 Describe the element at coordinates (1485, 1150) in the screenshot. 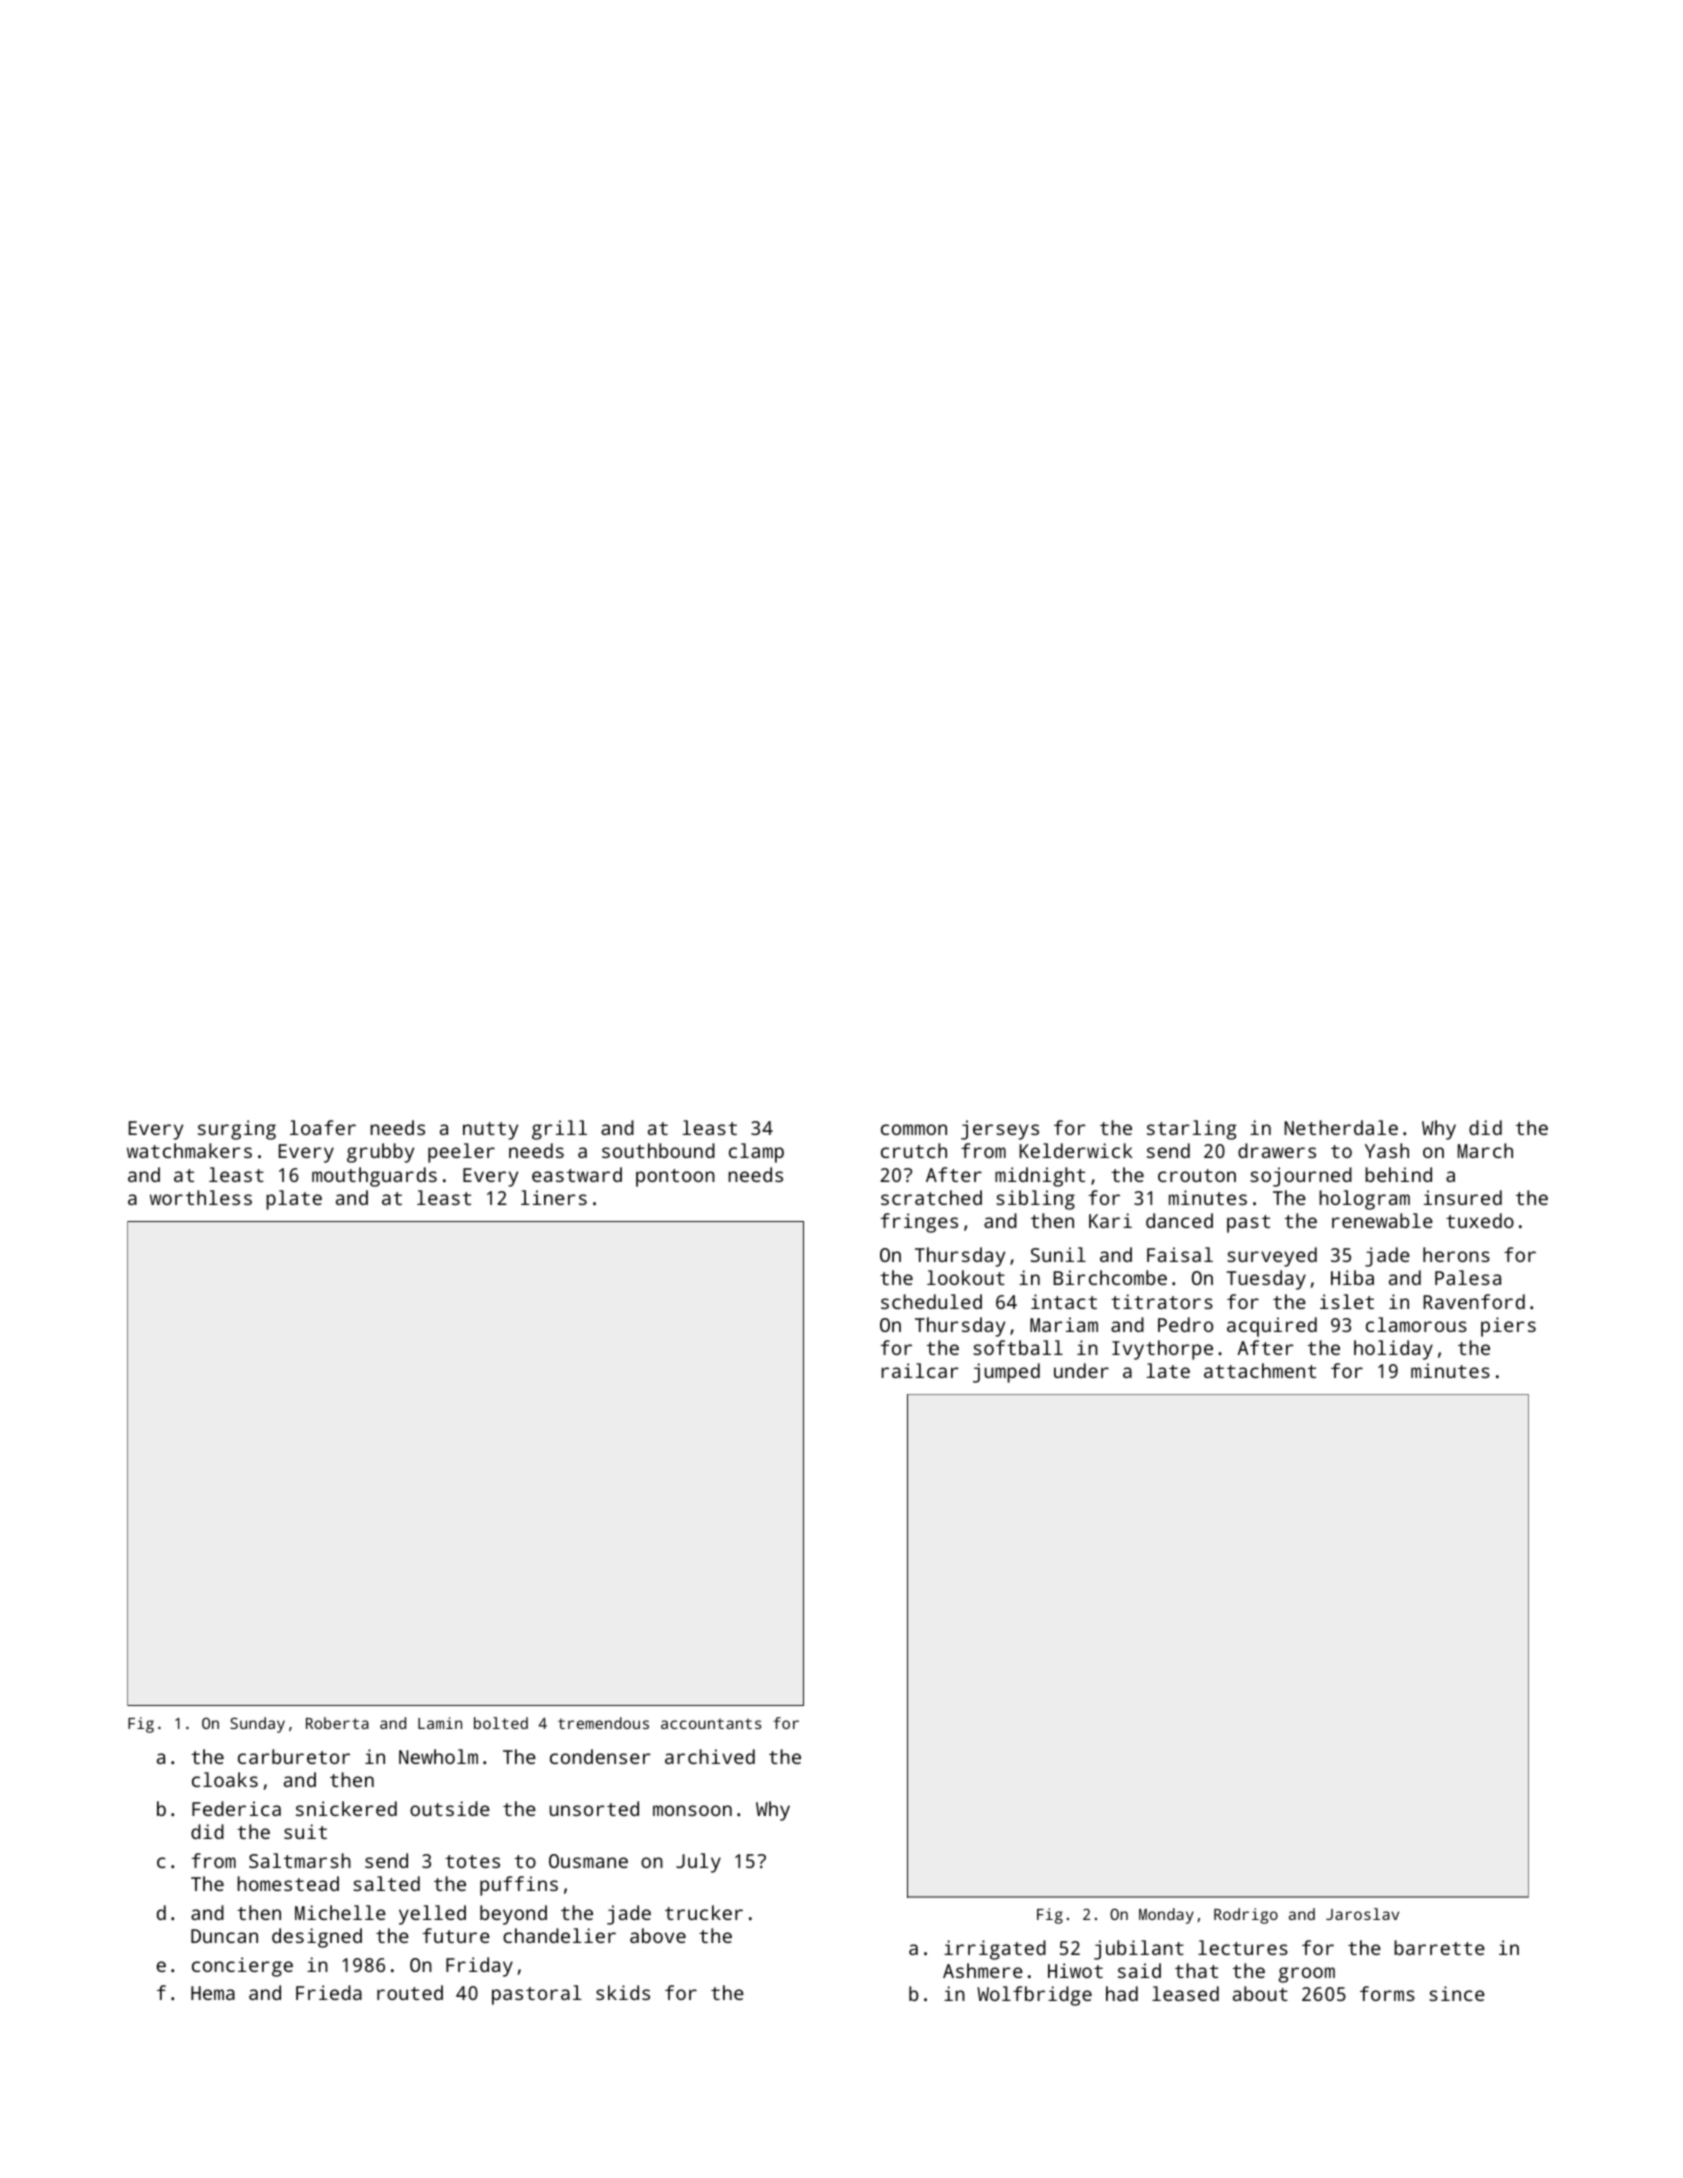

I see `March` at that location.
